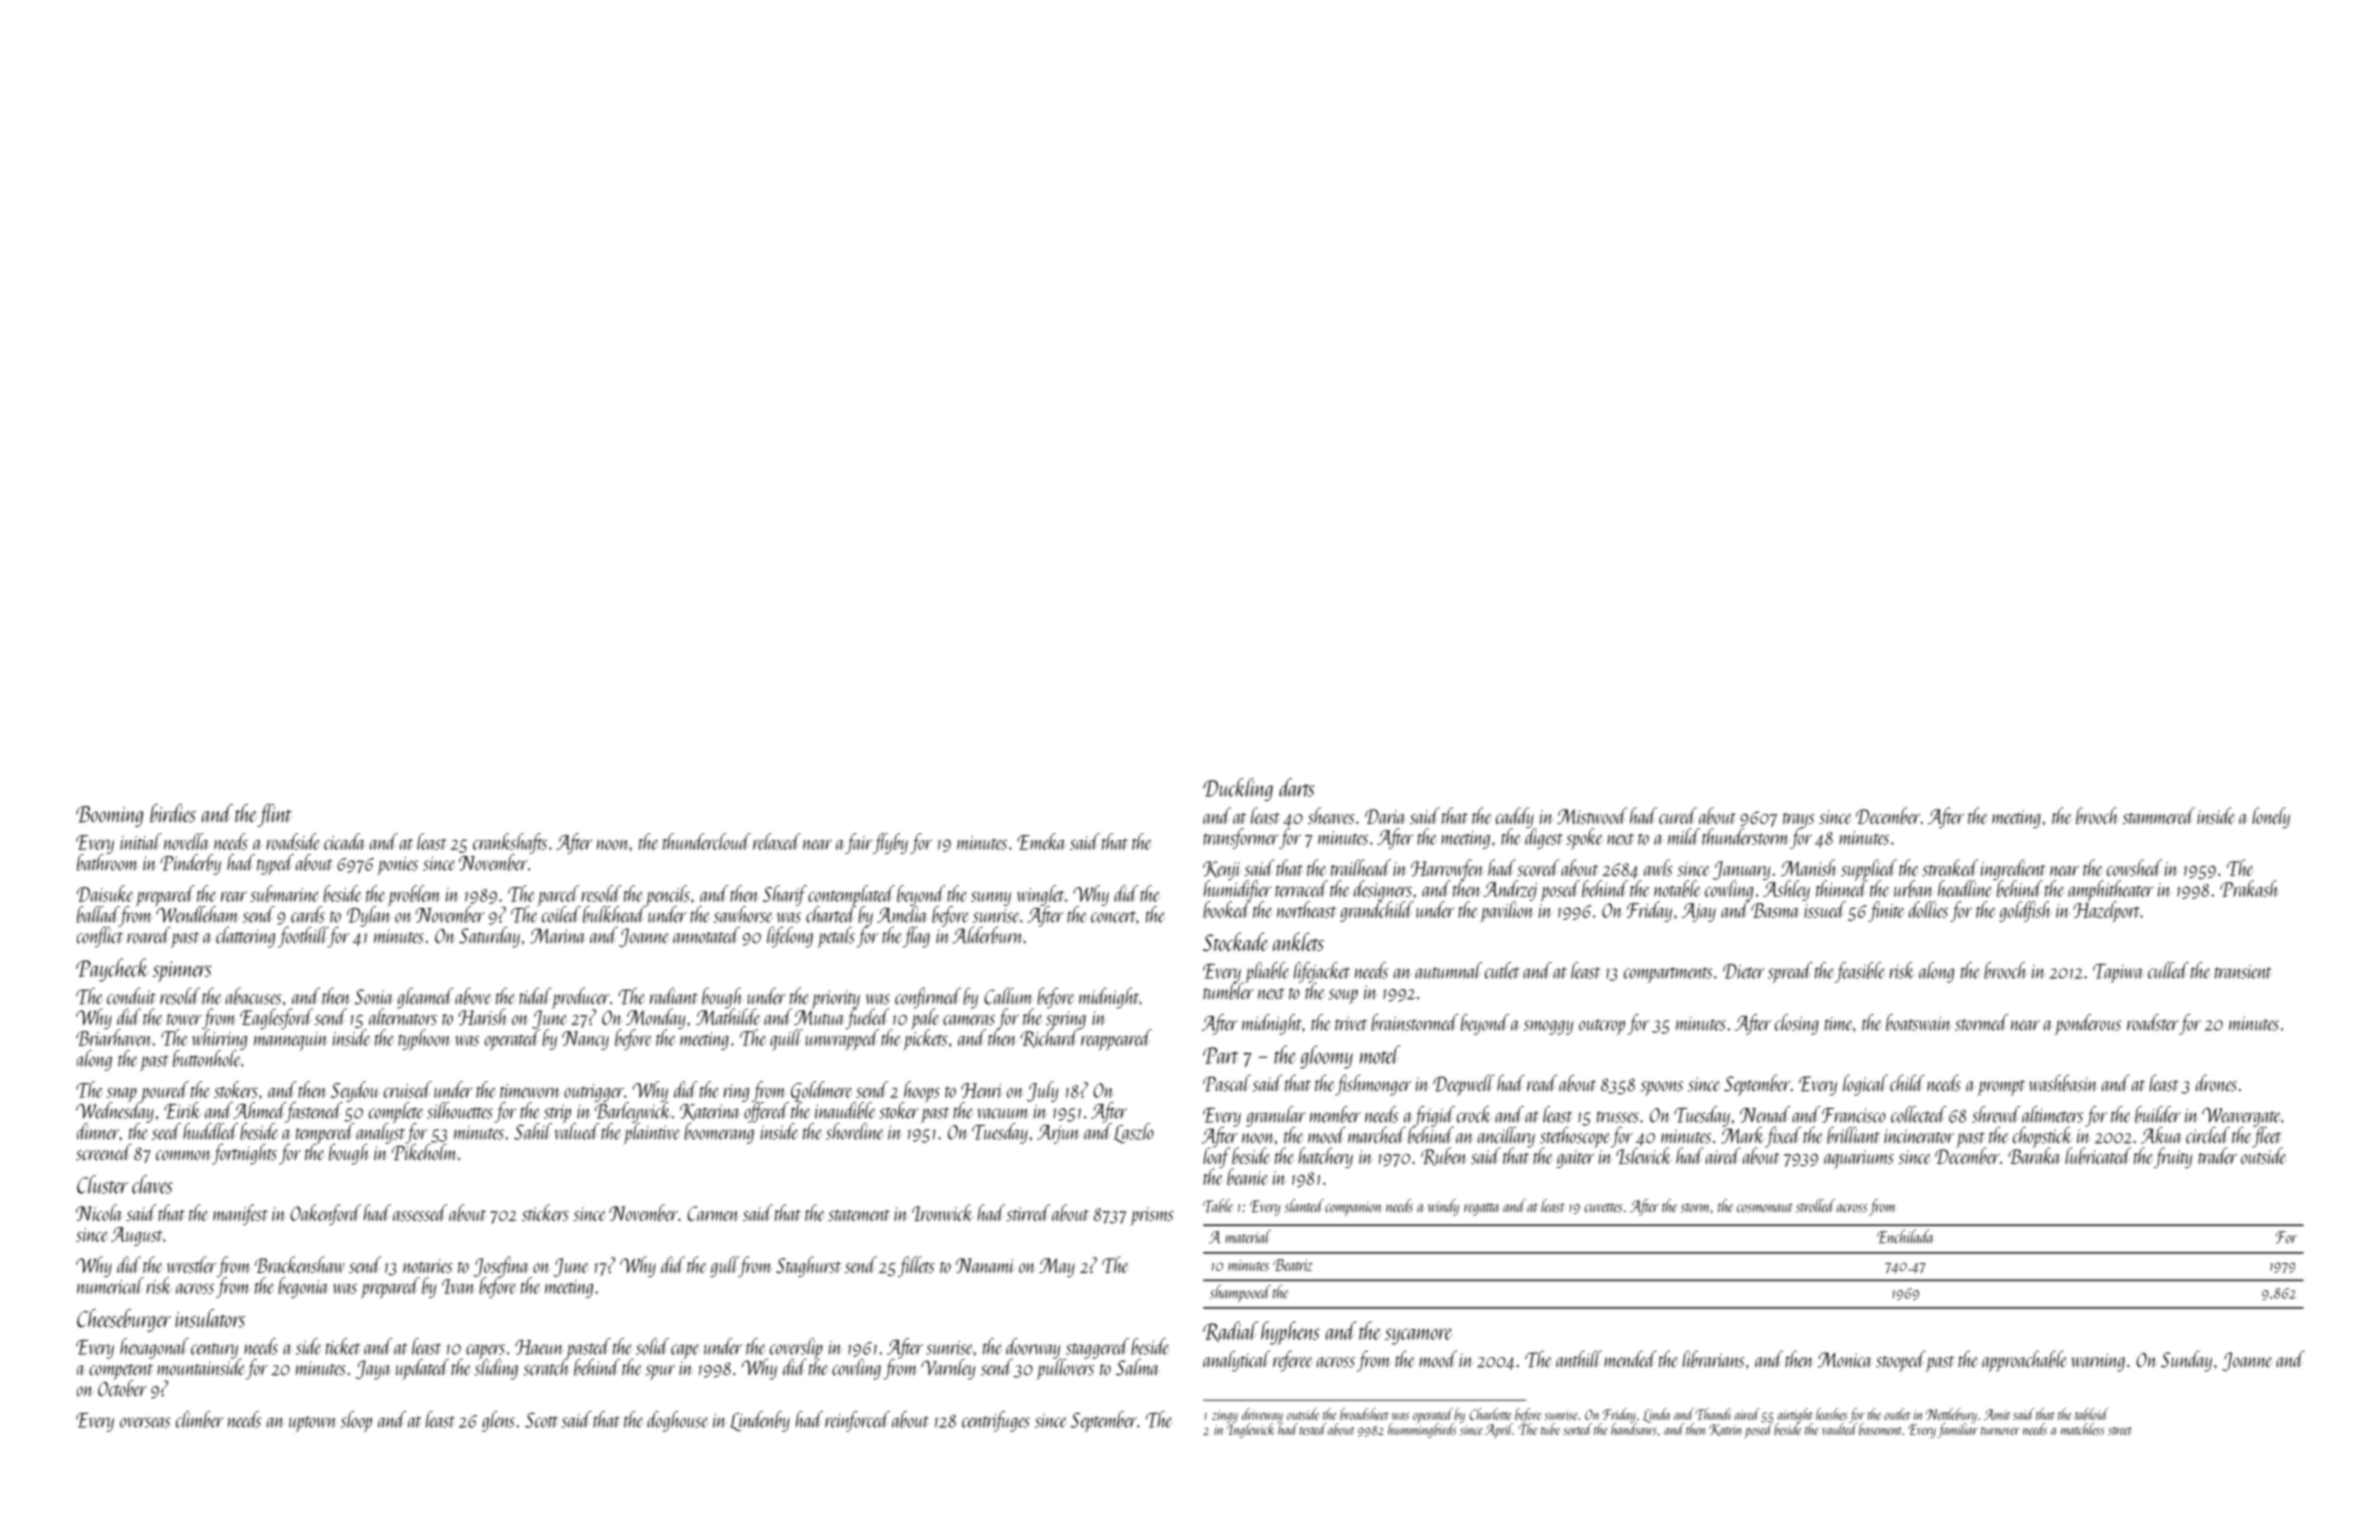 The height and width of the image is (1540, 2380). Describe the element at coordinates (1247, 1176) in the image. I see `beanie` at that location.
